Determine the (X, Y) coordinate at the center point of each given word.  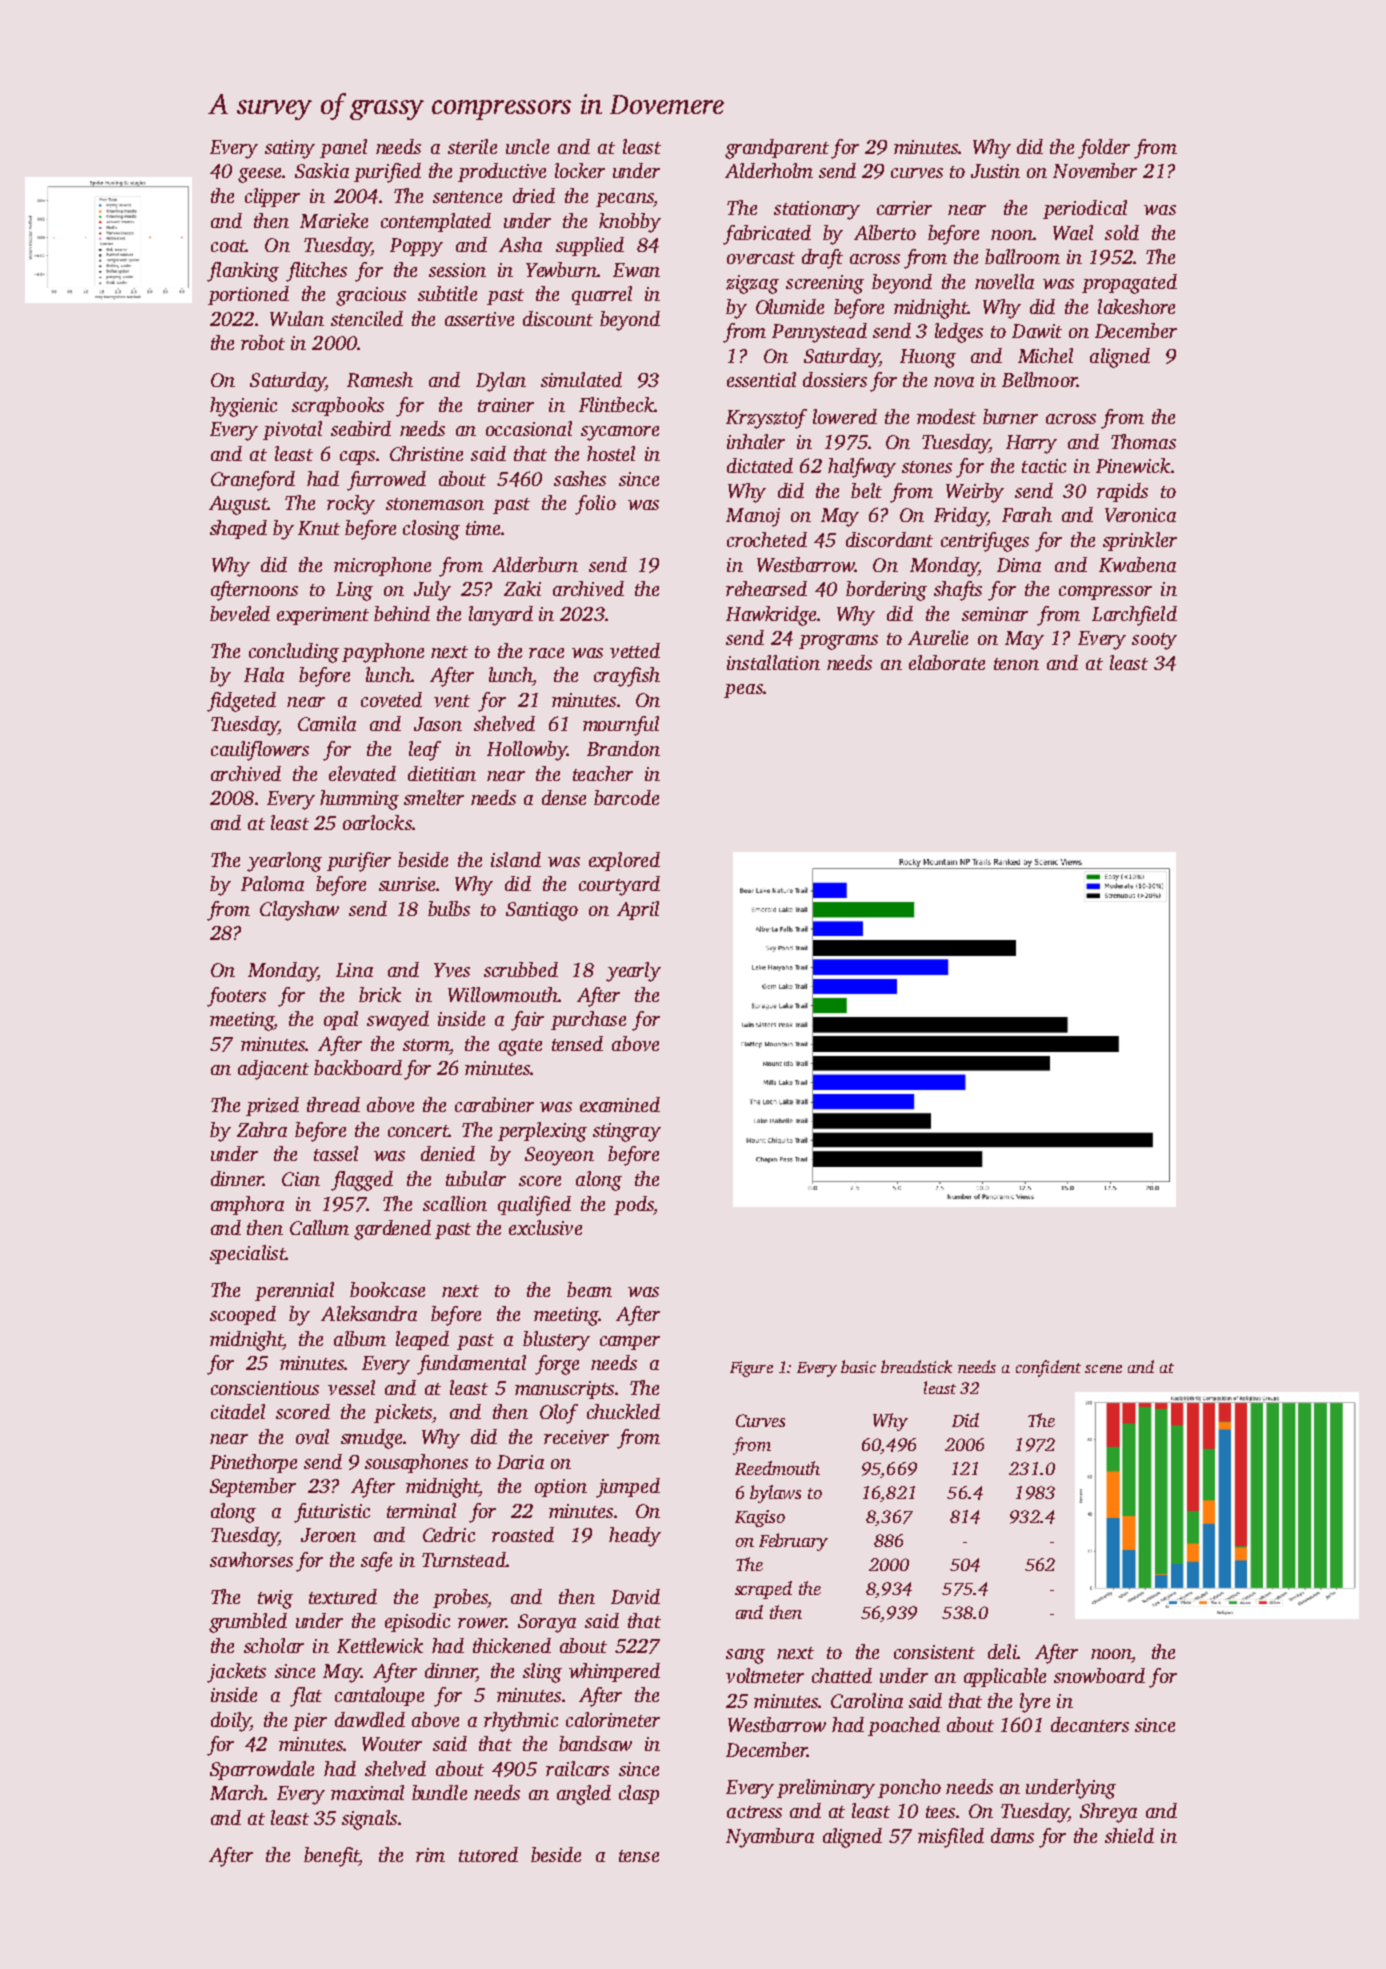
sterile (472, 146)
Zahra (262, 1129)
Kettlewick (380, 1645)
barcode (626, 797)
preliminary (826, 1789)
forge (557, 1365)
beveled (240, 613)
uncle (527, 146)
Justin (995, 171)
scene (1103, 1369)
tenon (1016, 664)
